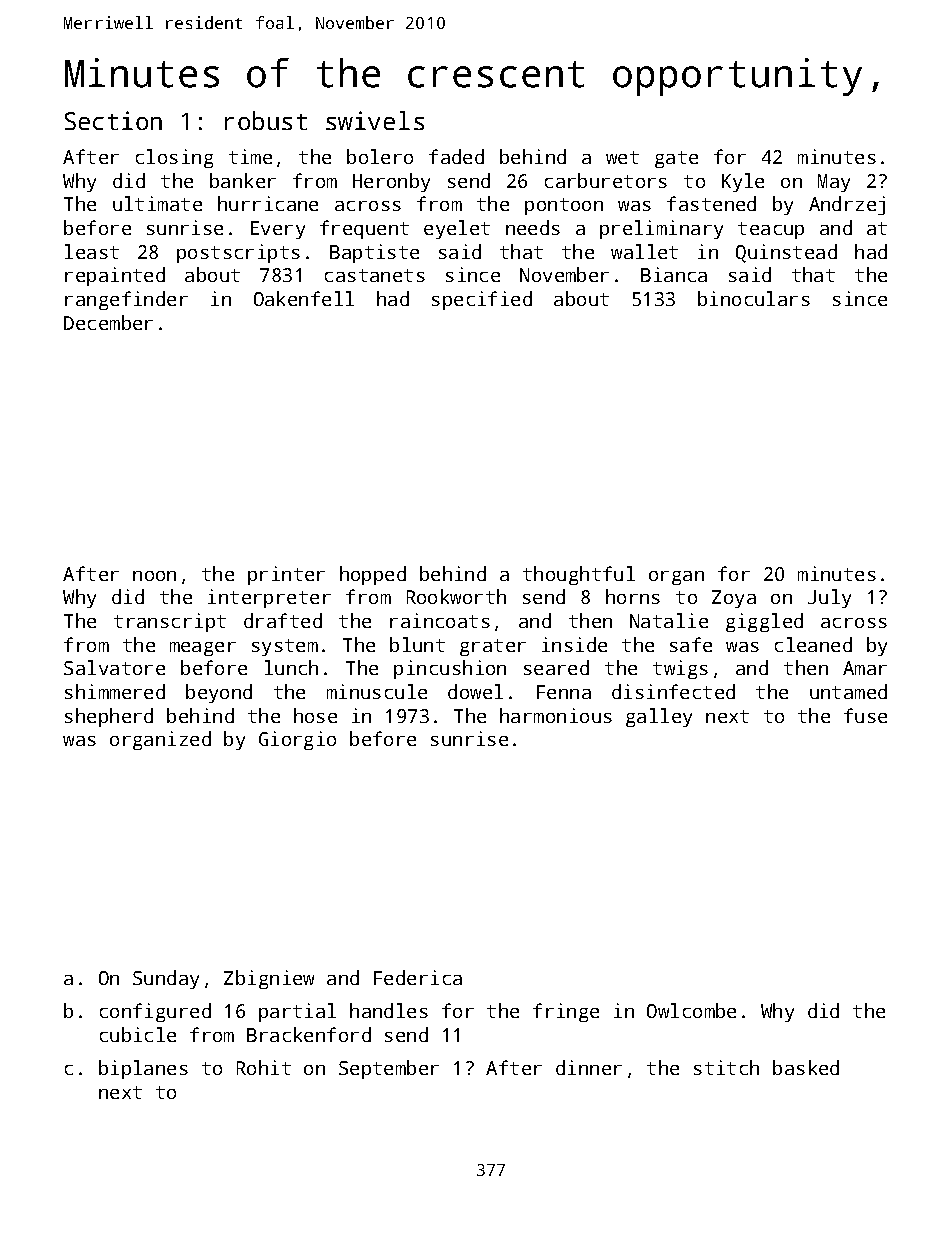 The width and height of the document is (952, 1233). I want to click on Giorgio, so click(297, 740).
